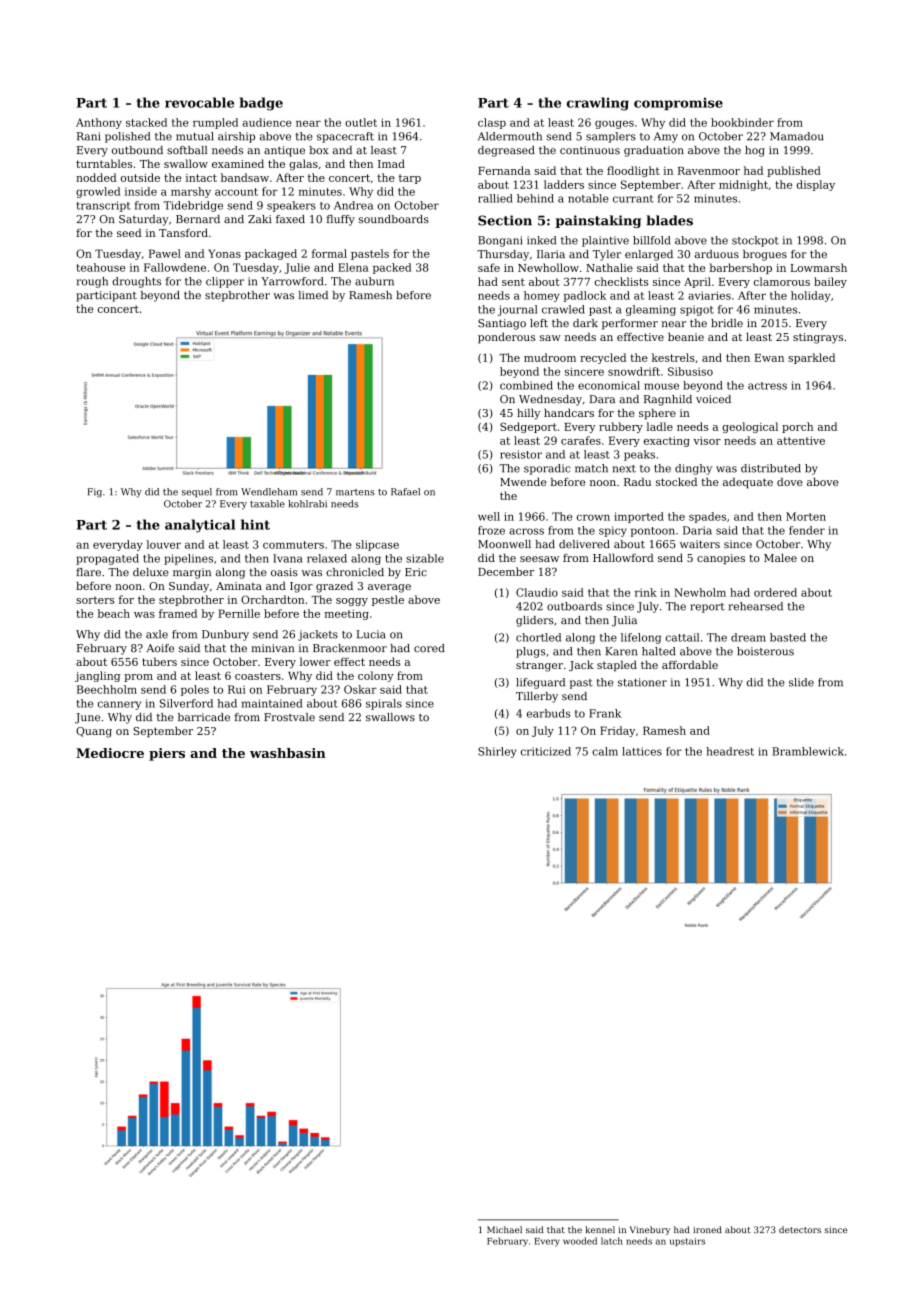 This image has height=1308, width=924. I want to click on hilly, so click(528, 414).
